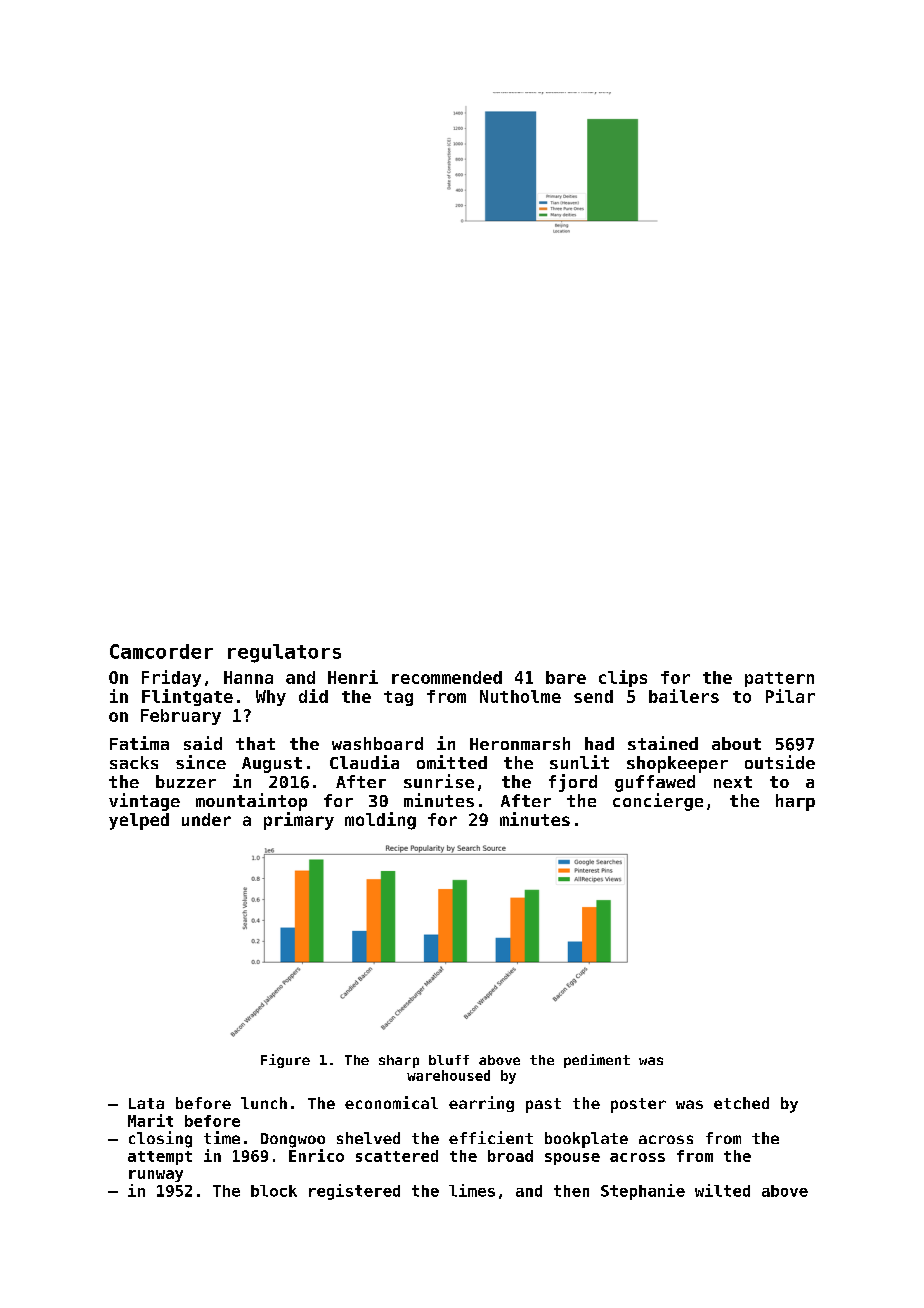  Describe the element at coordinates (790, 696) in the screenshot. I see `Pilar` at that location.
